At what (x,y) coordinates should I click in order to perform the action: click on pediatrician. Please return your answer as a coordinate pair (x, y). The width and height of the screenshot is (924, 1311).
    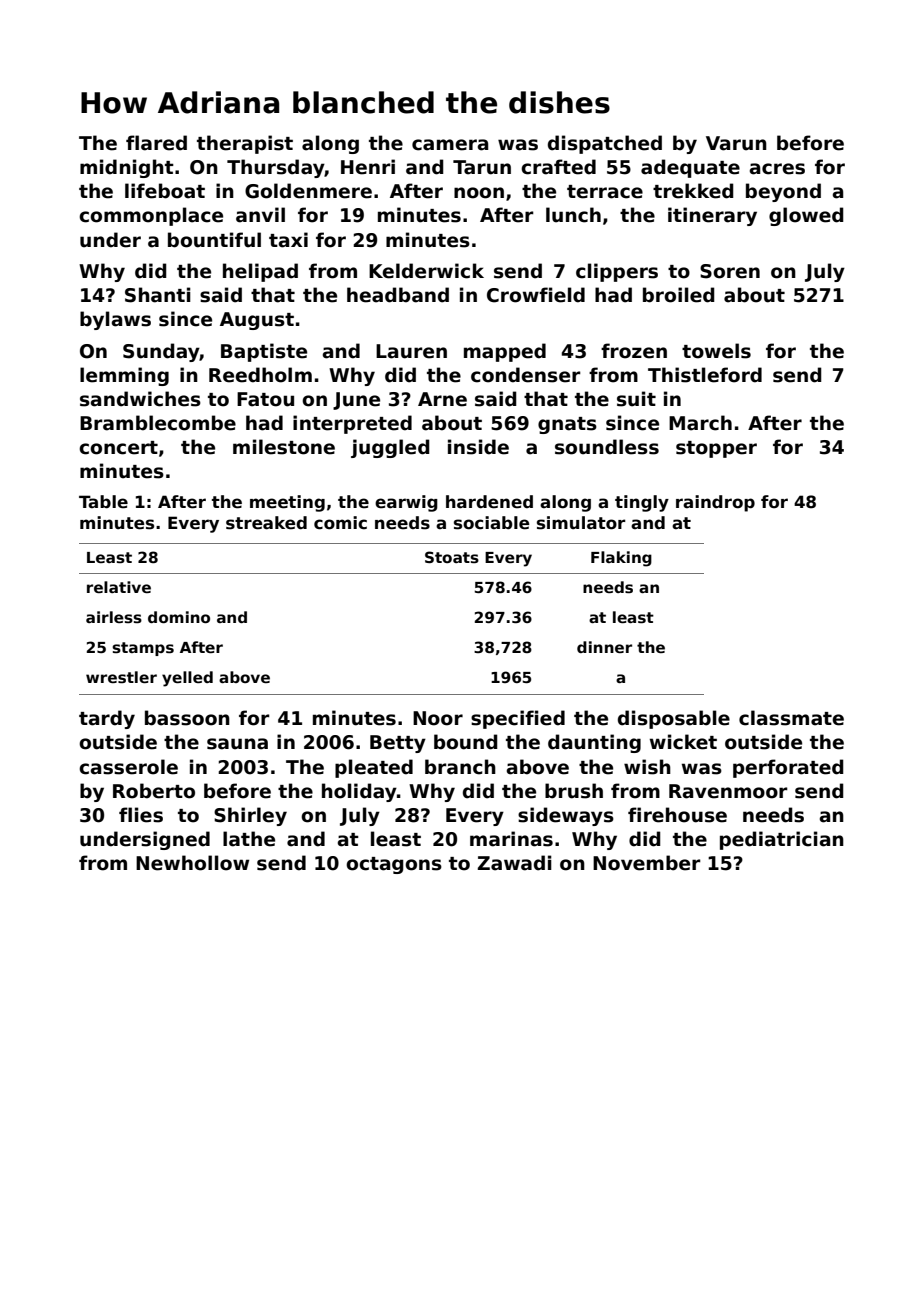
    Looking at the image, I should click on (782, 840).
